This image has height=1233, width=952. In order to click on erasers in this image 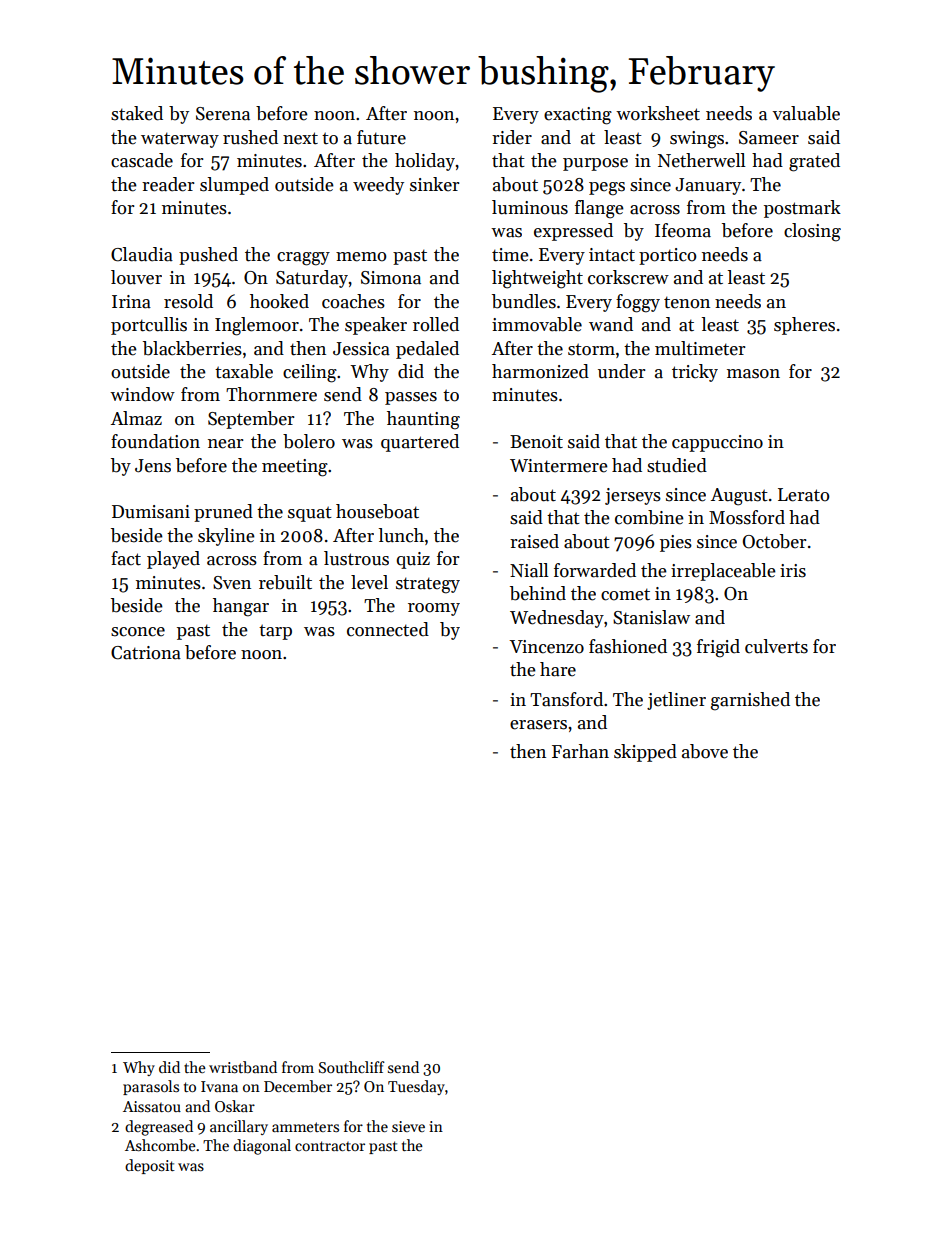, I will do `click(538, 725)`.
